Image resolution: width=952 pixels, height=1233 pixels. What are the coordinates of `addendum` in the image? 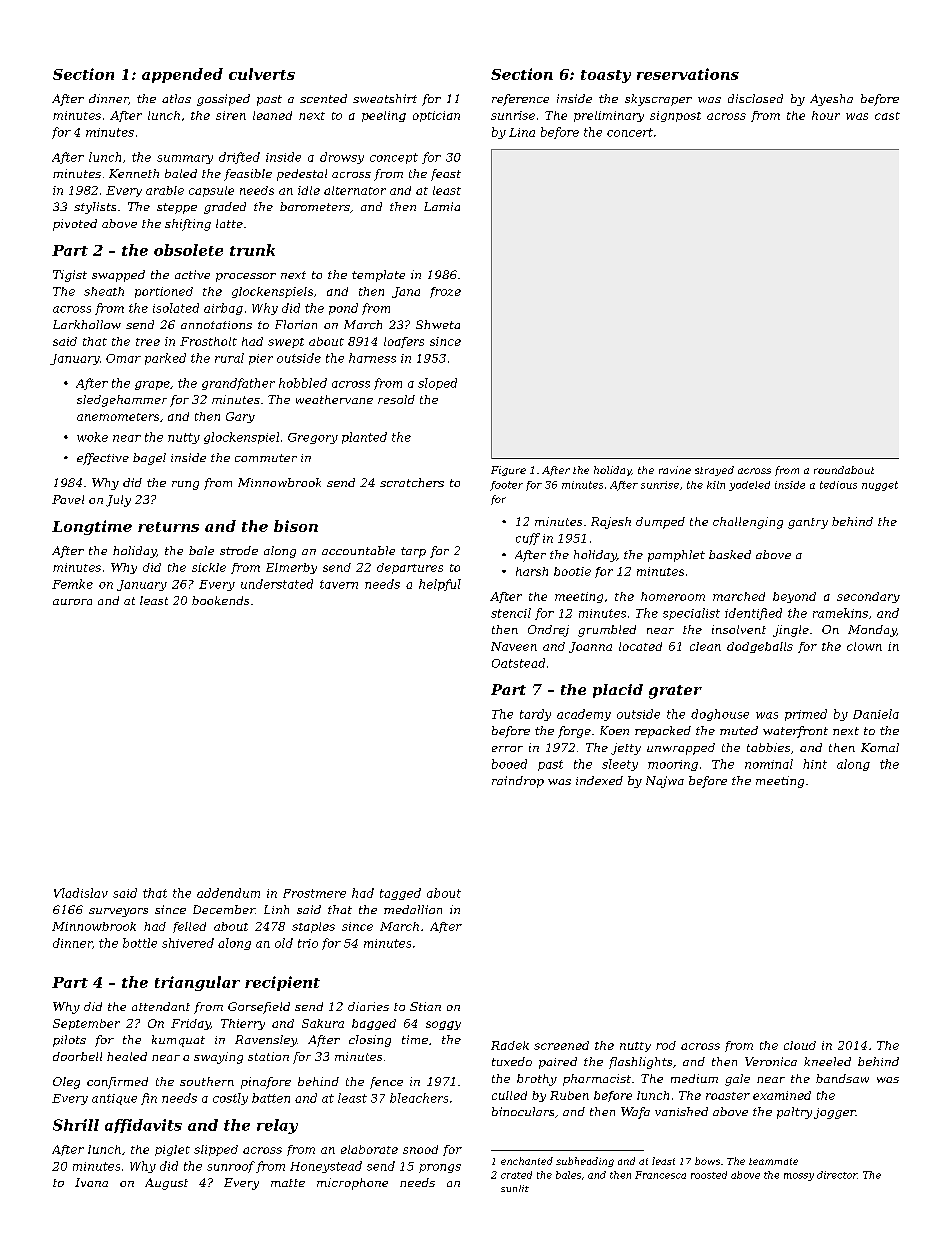 It's located at (228, 893).
